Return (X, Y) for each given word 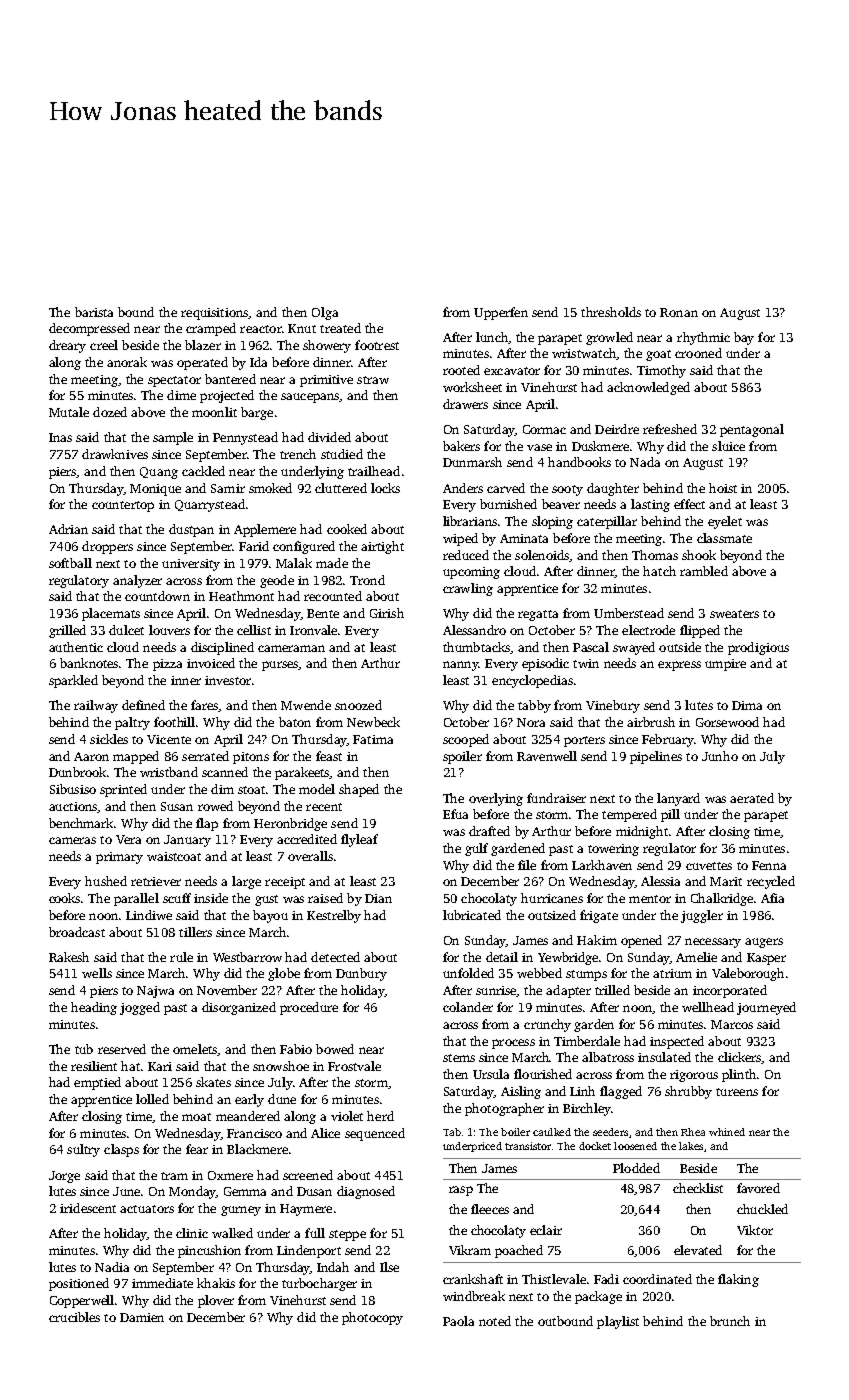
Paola (458, 1321)
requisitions (215, 314)
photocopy (372, 1318)
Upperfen (501, 313)
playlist (618, 1322)
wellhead (708, 1007)
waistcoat (174, 856)
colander (468, 1007)
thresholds (611, 312)
